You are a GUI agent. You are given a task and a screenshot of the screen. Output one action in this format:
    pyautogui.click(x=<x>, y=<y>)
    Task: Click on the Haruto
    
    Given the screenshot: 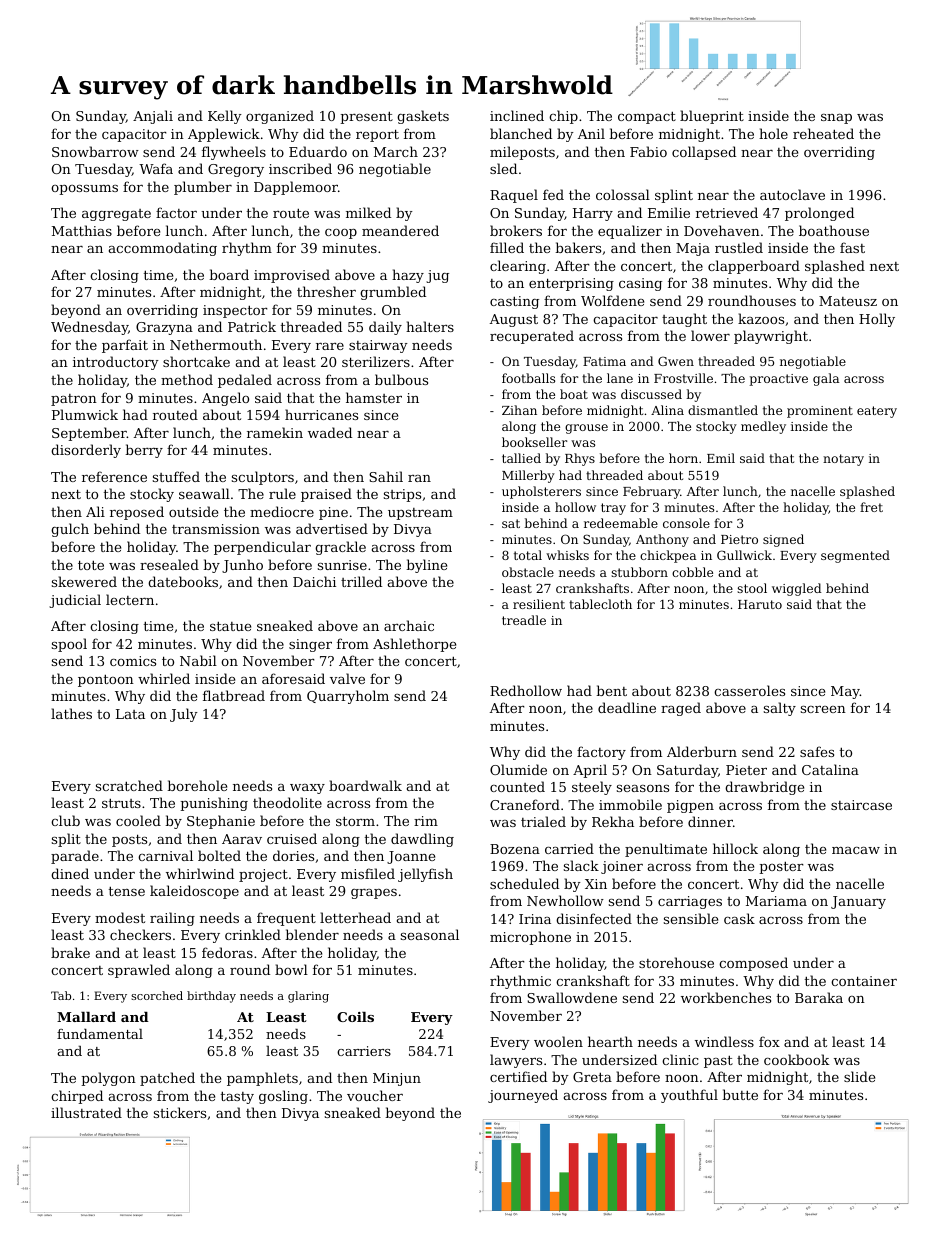 What is the action you would take?
    pyautogui.click(x=760, y=604)
